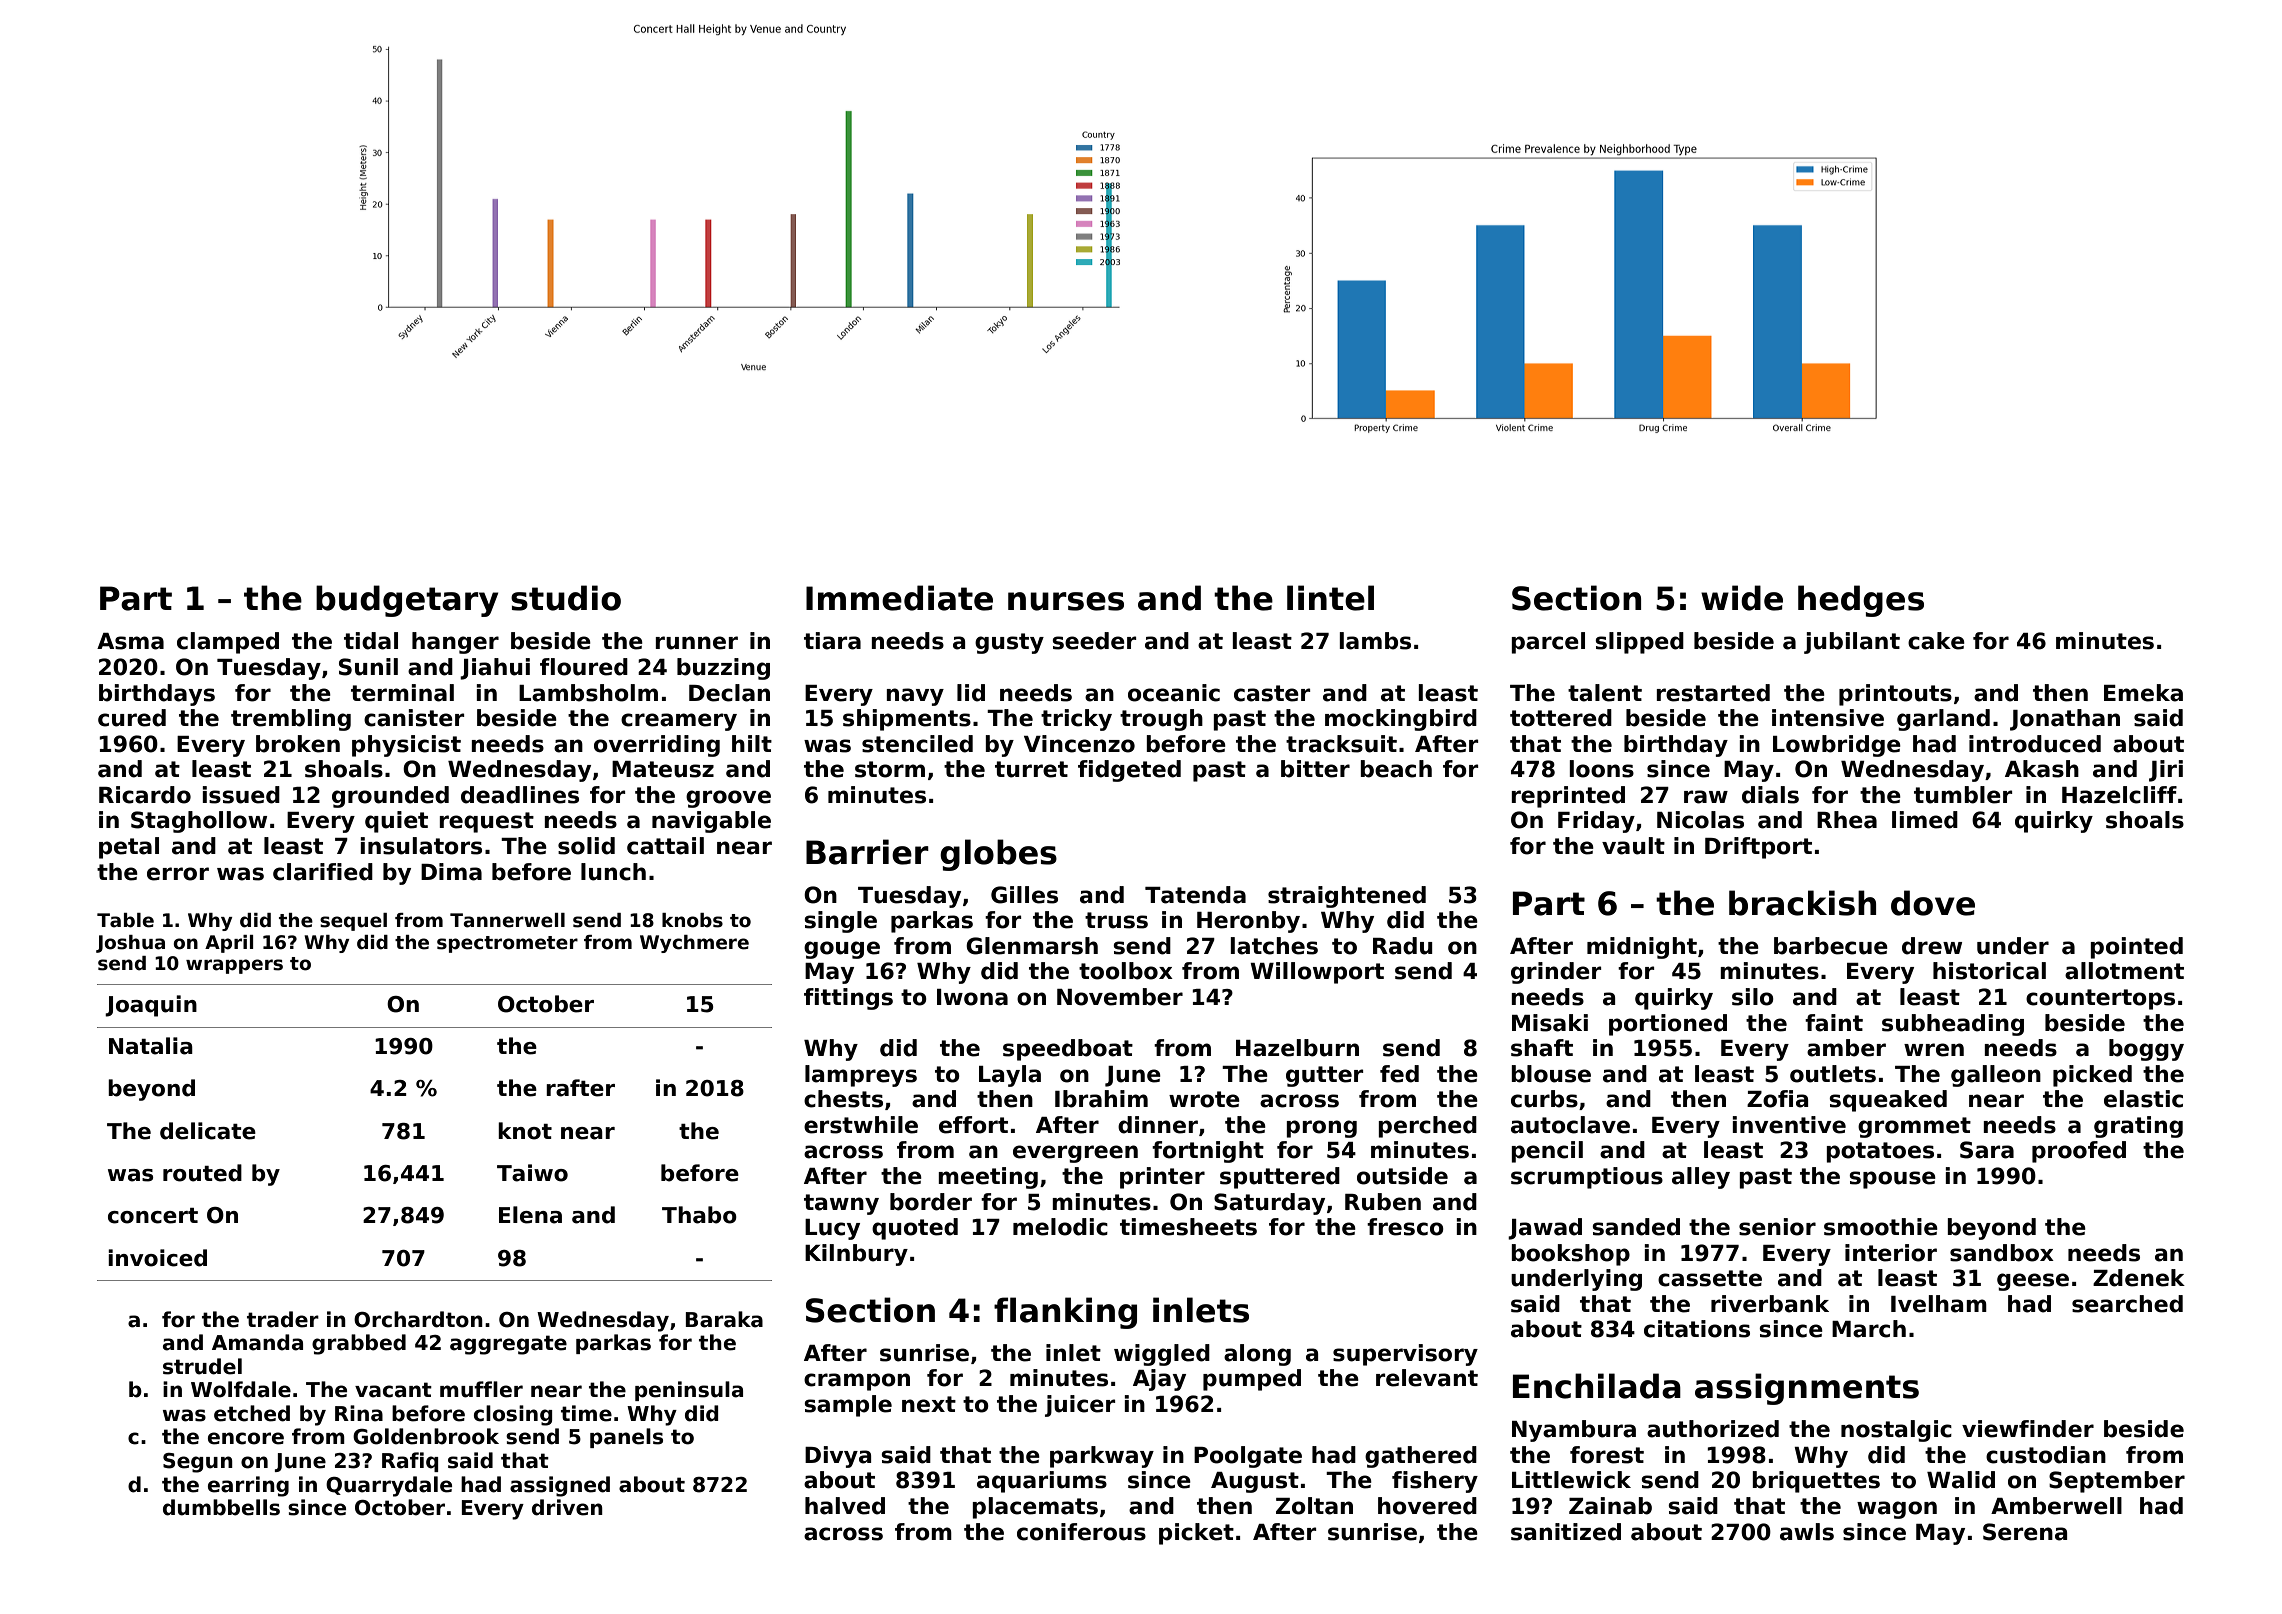 The width and height of the screenshot is (2282, 1614). Describe the element at coordinates (145, 795) in the screenshot. I see `Ricardo` at that location.
